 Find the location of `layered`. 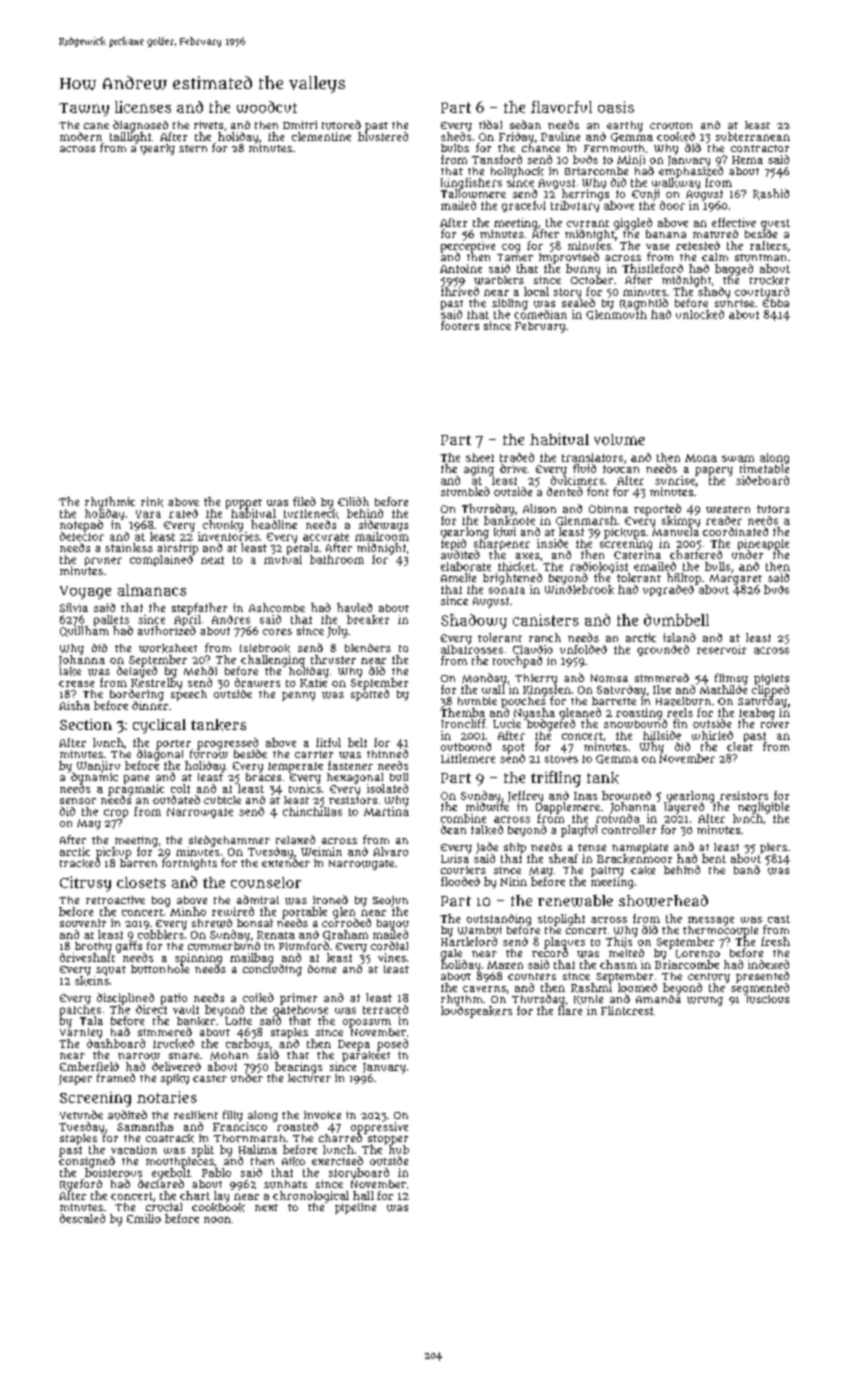

layered is located at coordinates (684, 808).
